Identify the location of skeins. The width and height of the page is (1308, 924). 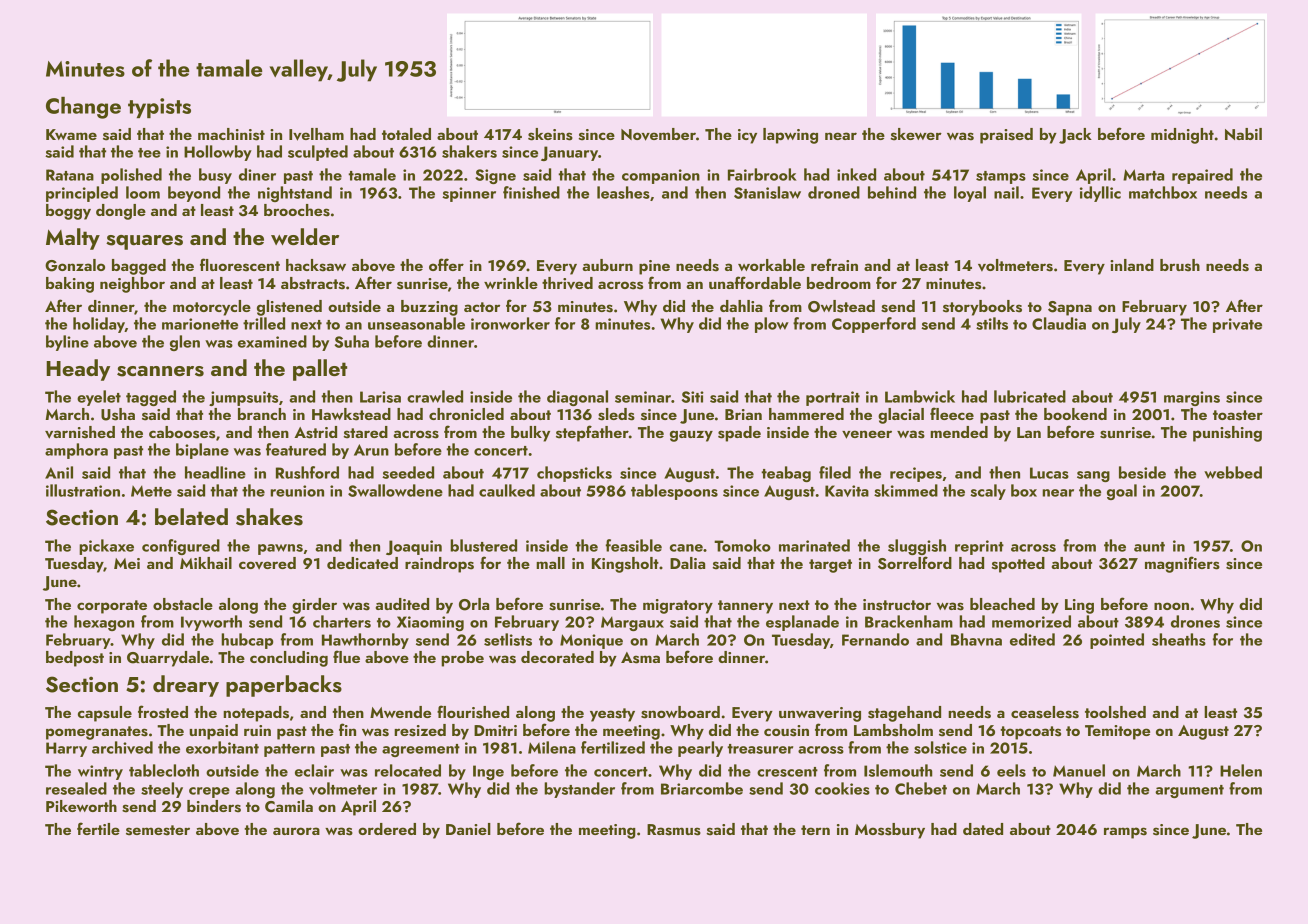
(550, 134).
